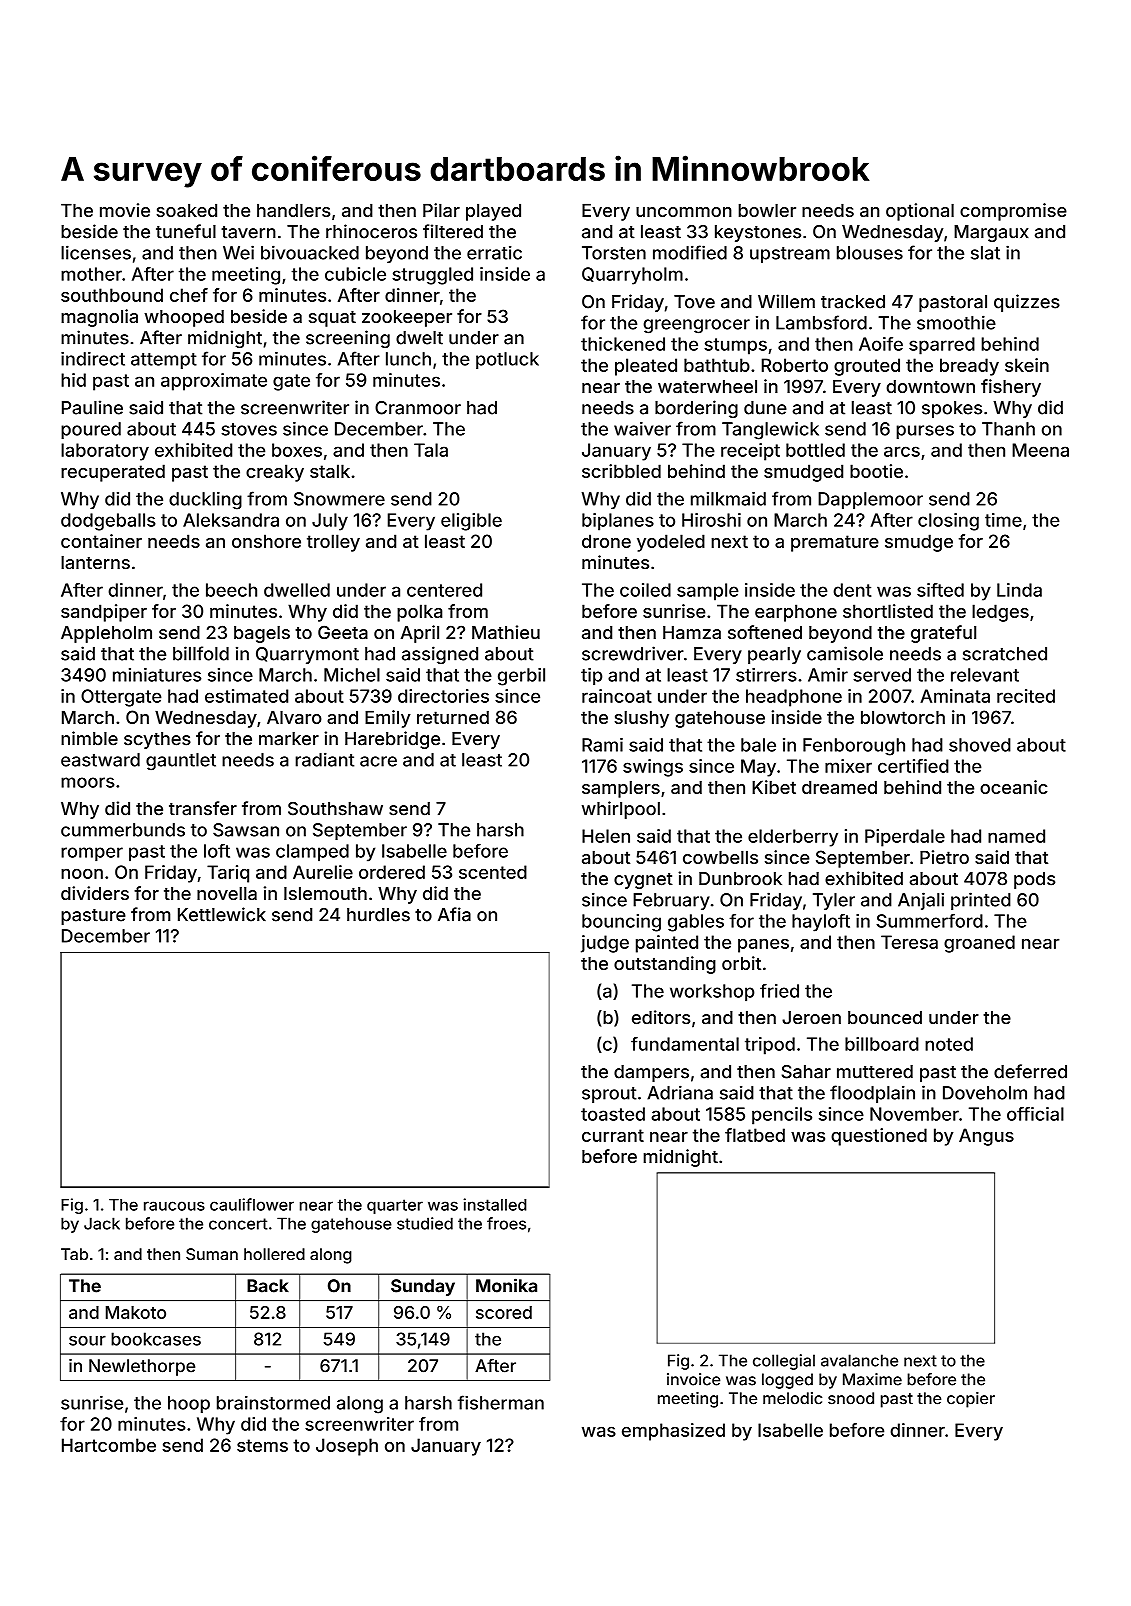  What do you see at coordinates (238, 252) in the screenshot?
I see `Wei` at bounding box center [238, 252].
